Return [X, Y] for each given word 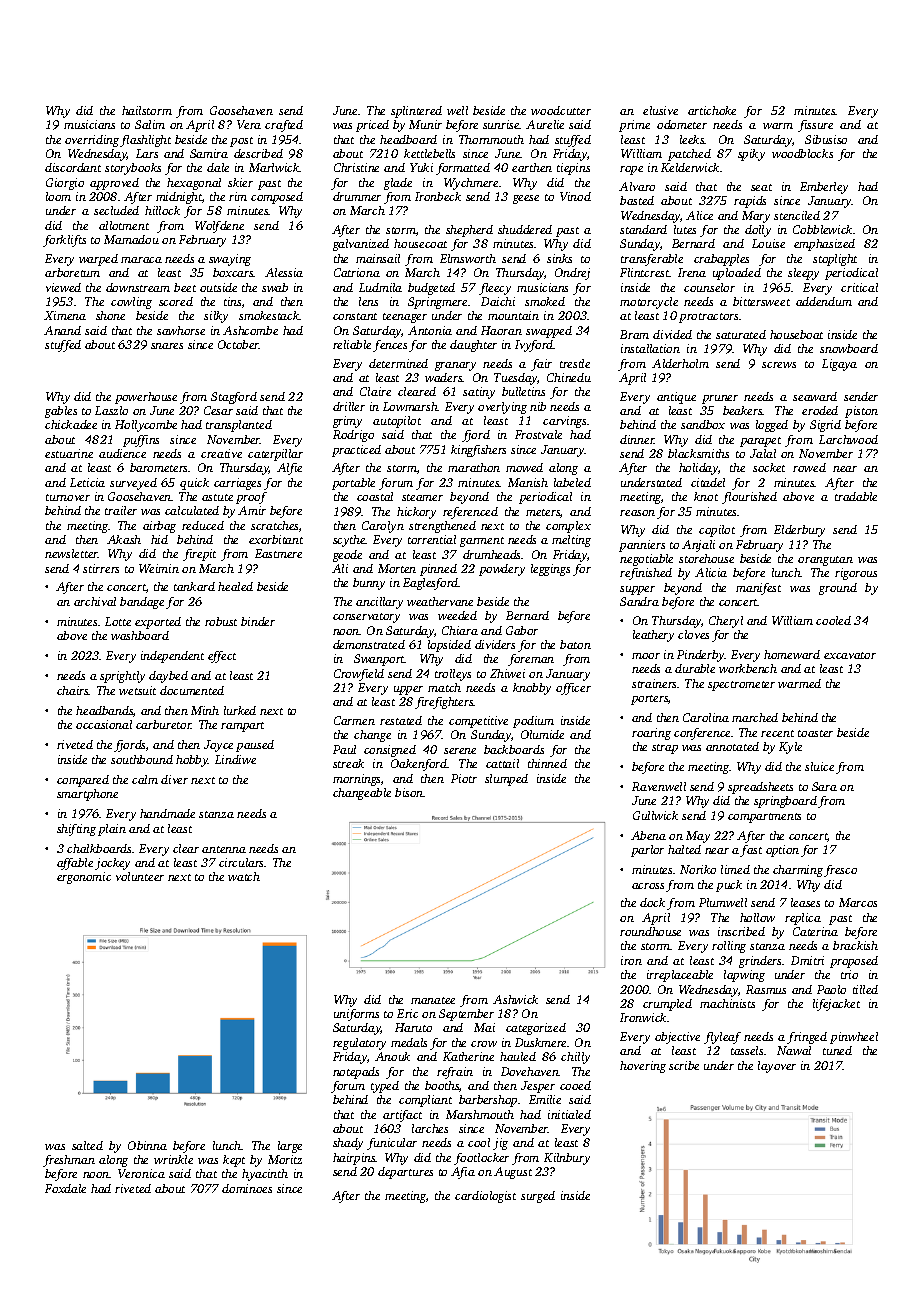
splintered [416, 112]
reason [637, 513]
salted [87, 1145]
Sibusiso [826, 139]
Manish [528, 482]
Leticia [87, 482]
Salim [150, 124]
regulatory [359, 1044]
